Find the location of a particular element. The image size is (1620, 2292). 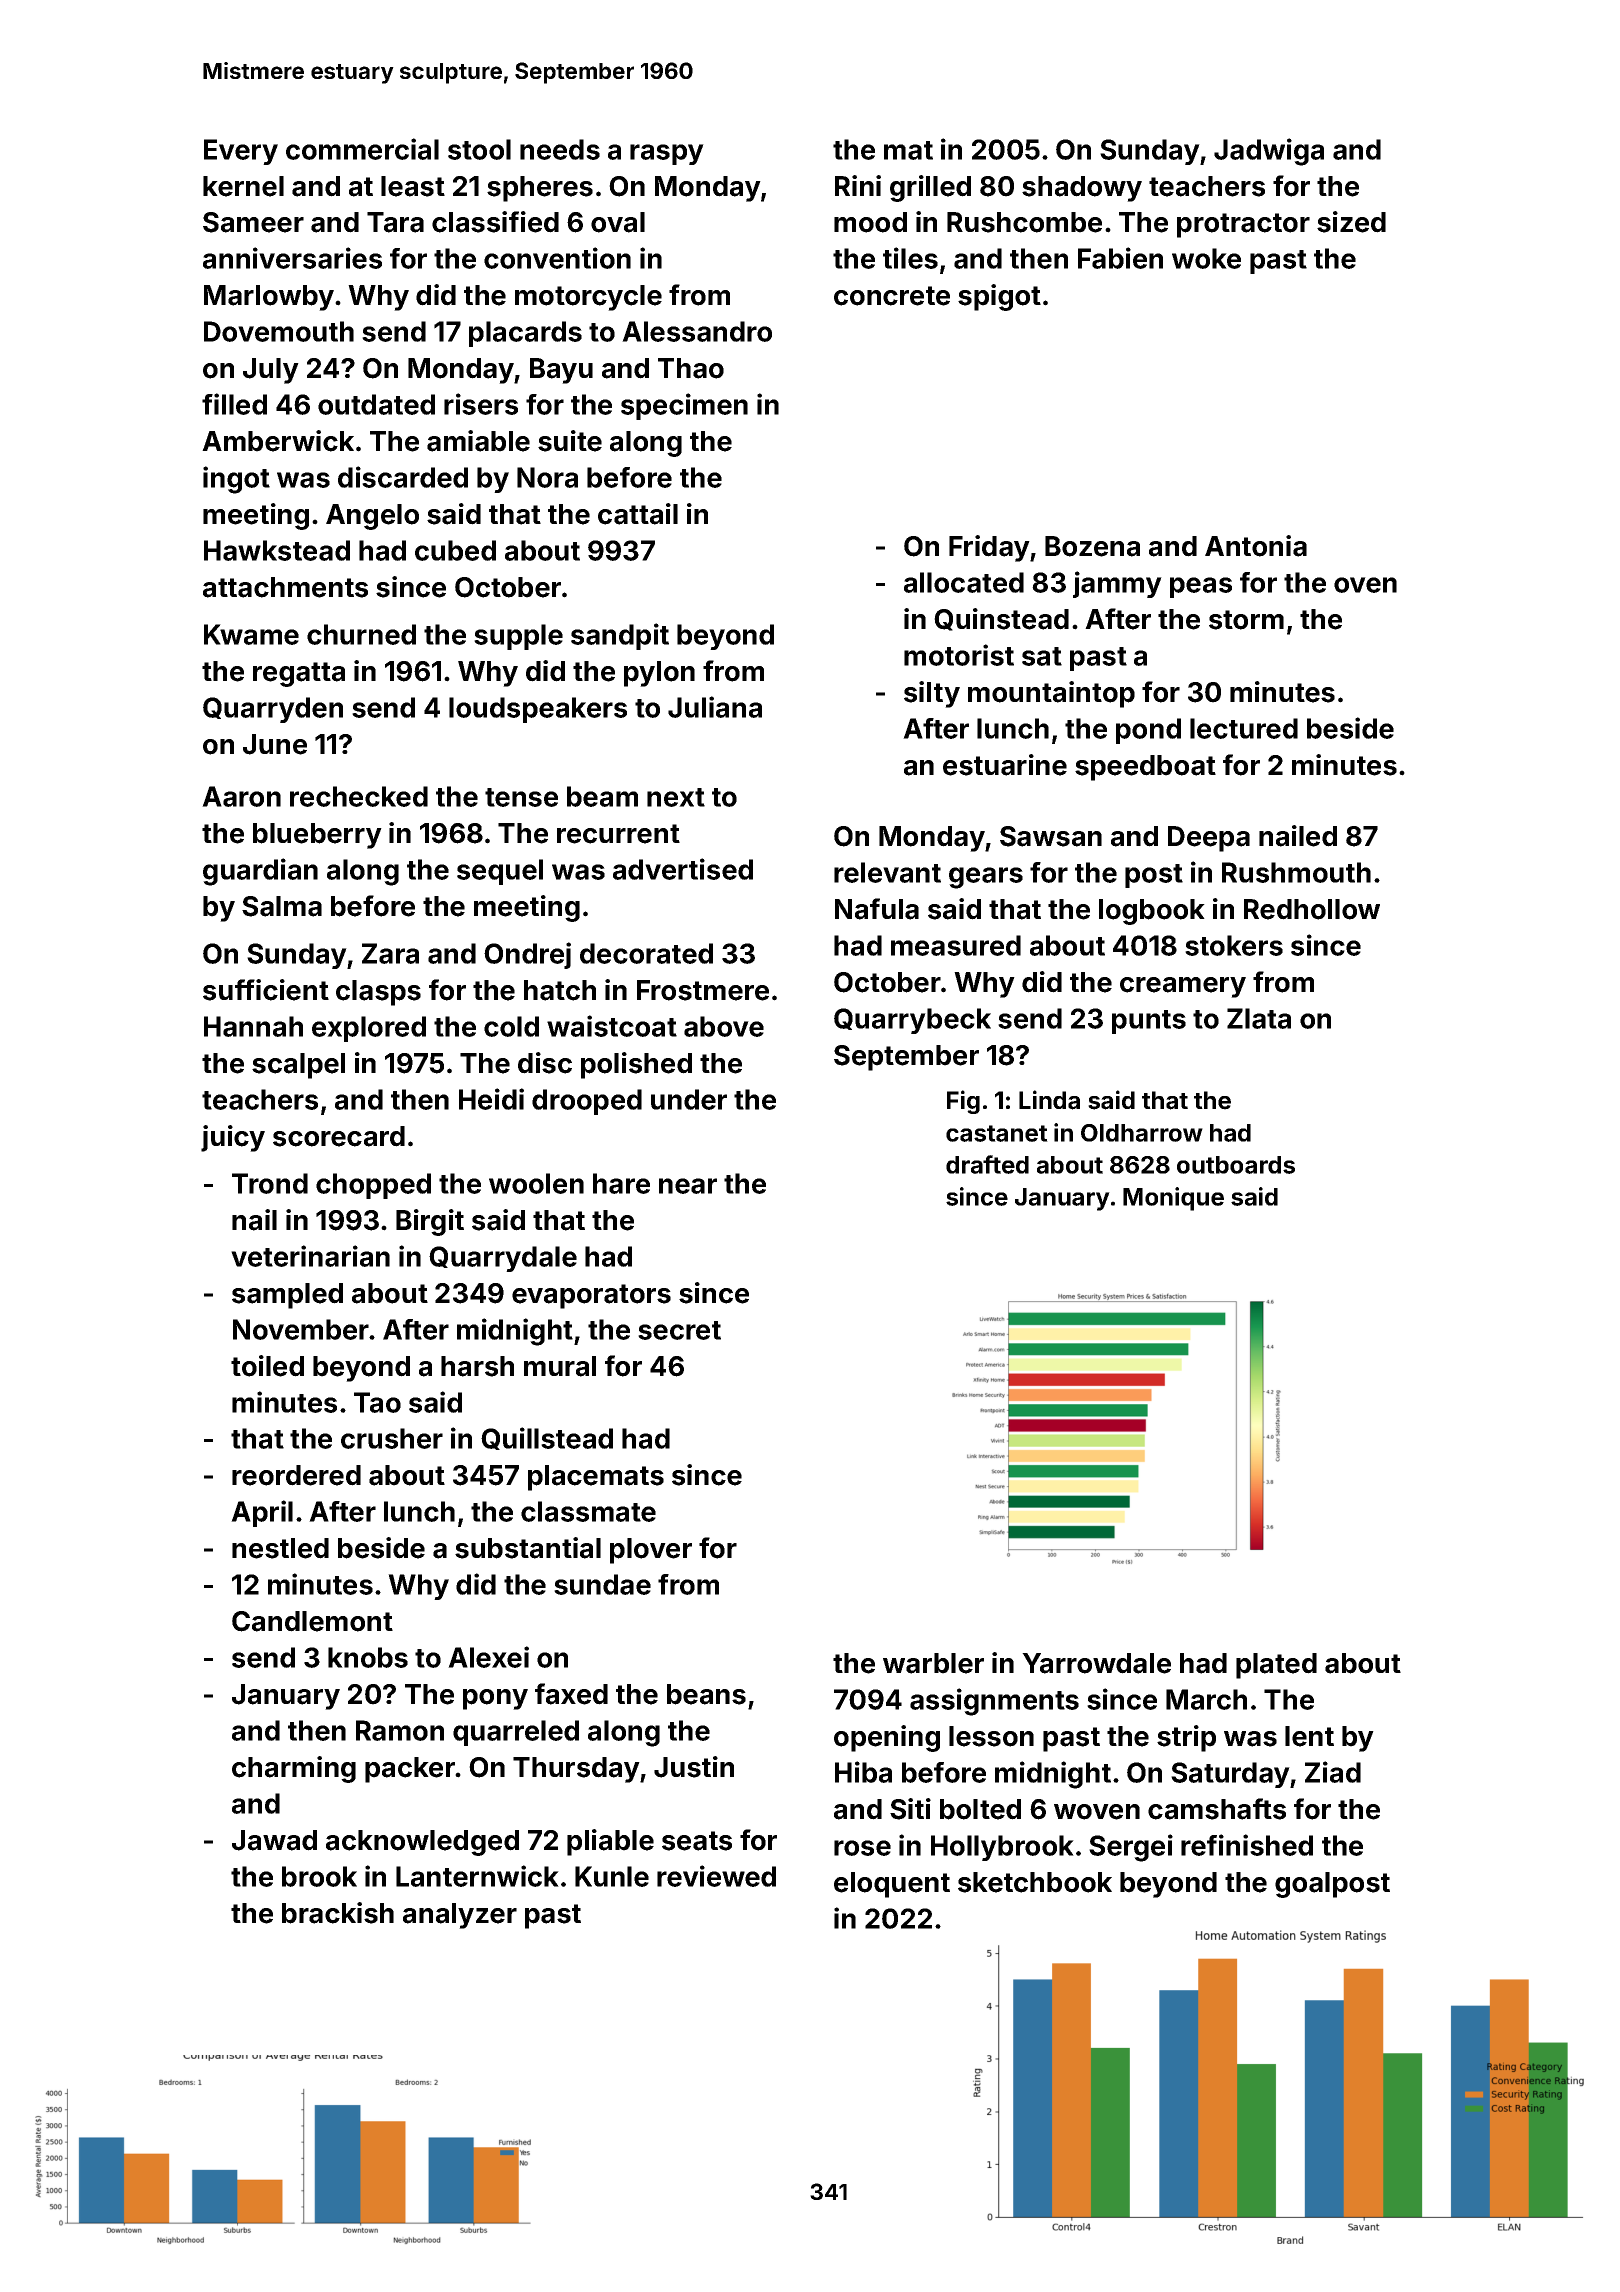

raspy is located at coordinates (667, 154).
